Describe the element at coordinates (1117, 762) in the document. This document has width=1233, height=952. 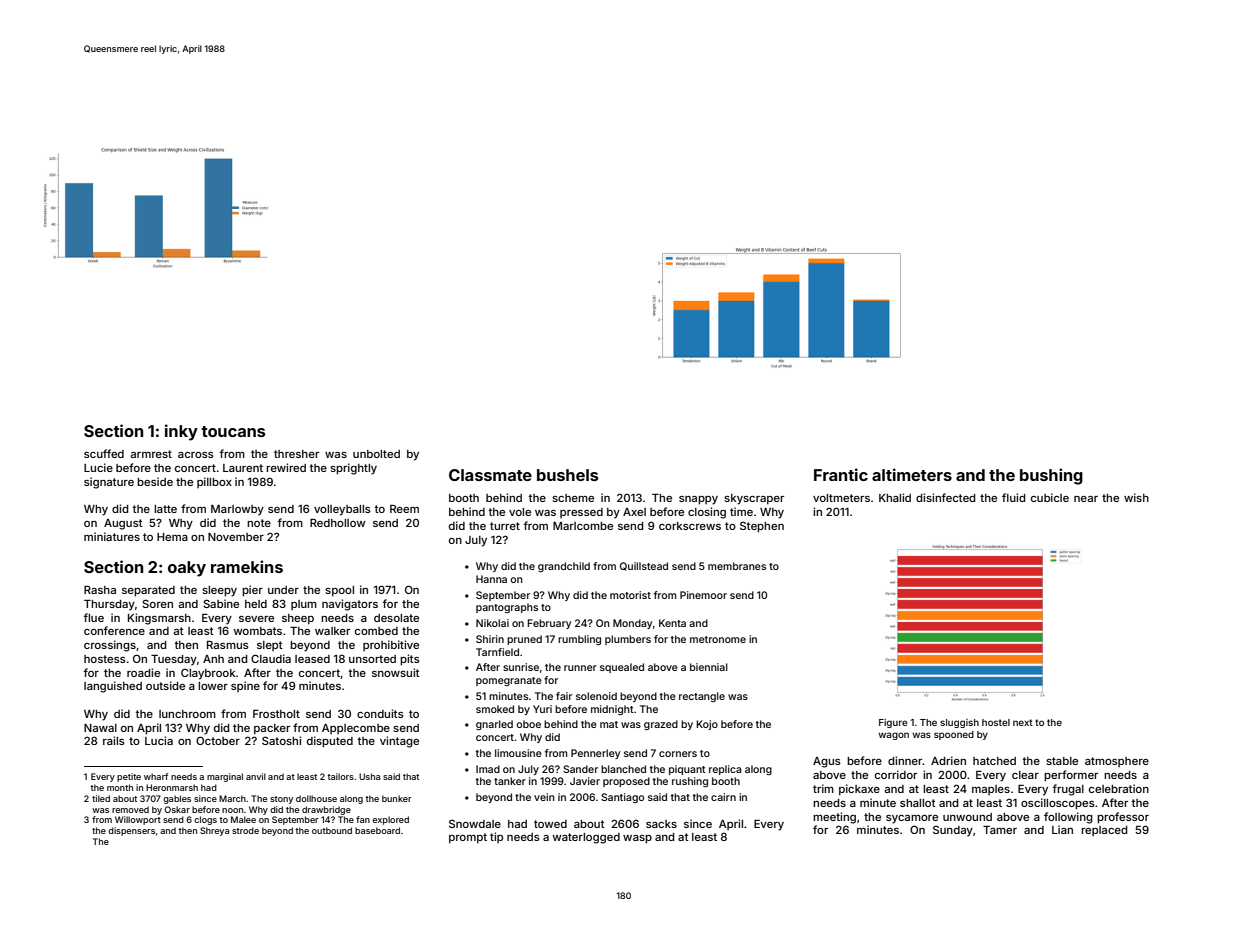
I see `atmosphere` at that location.
